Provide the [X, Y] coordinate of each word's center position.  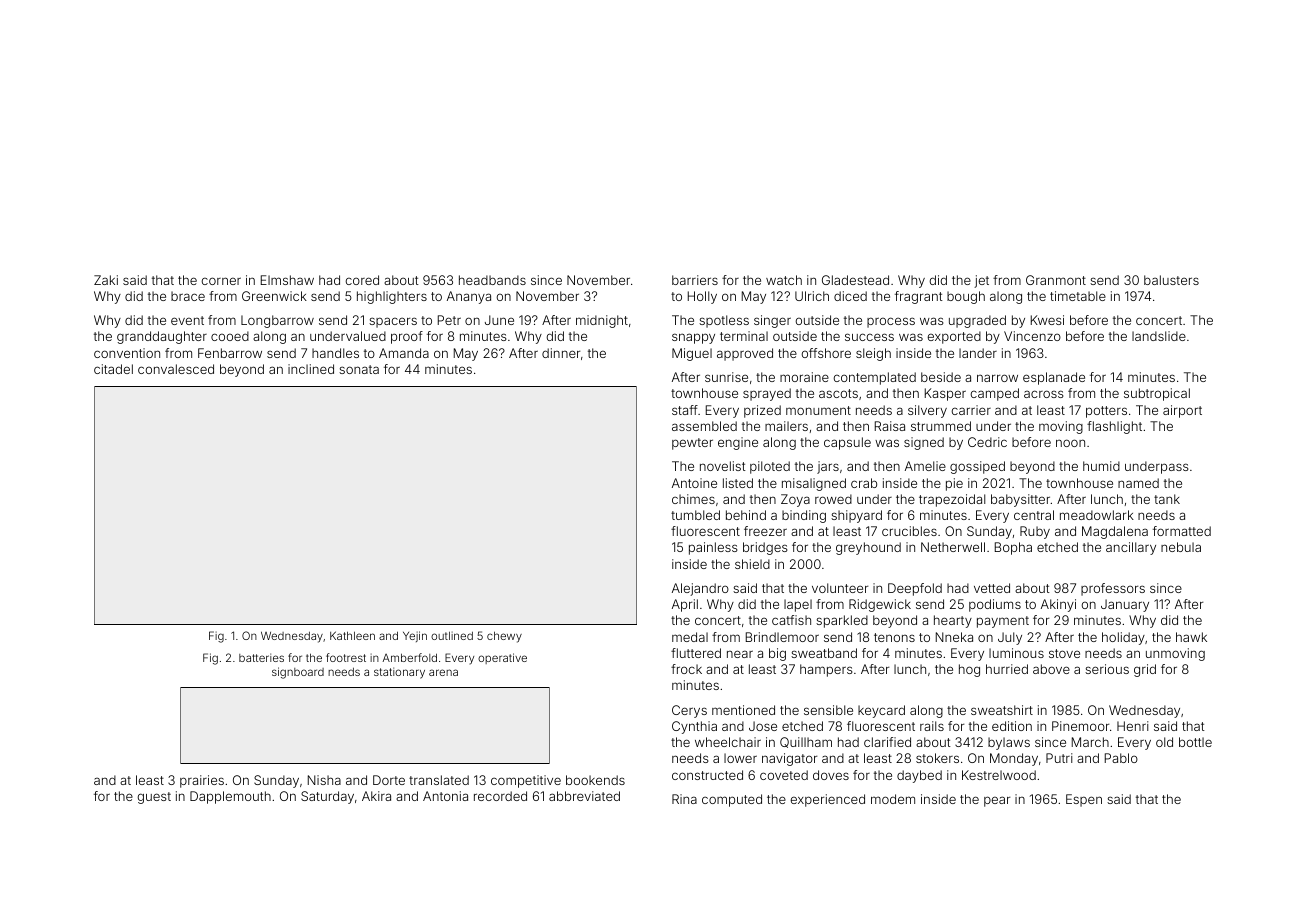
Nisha [324, 780]
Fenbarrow [230, 353]
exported [954, 337]
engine [738, 443]
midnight [602, 321]
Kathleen [352, 635]
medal [690, 637]
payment [1003, 622]
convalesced [176, 369]
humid [1101, 466]
